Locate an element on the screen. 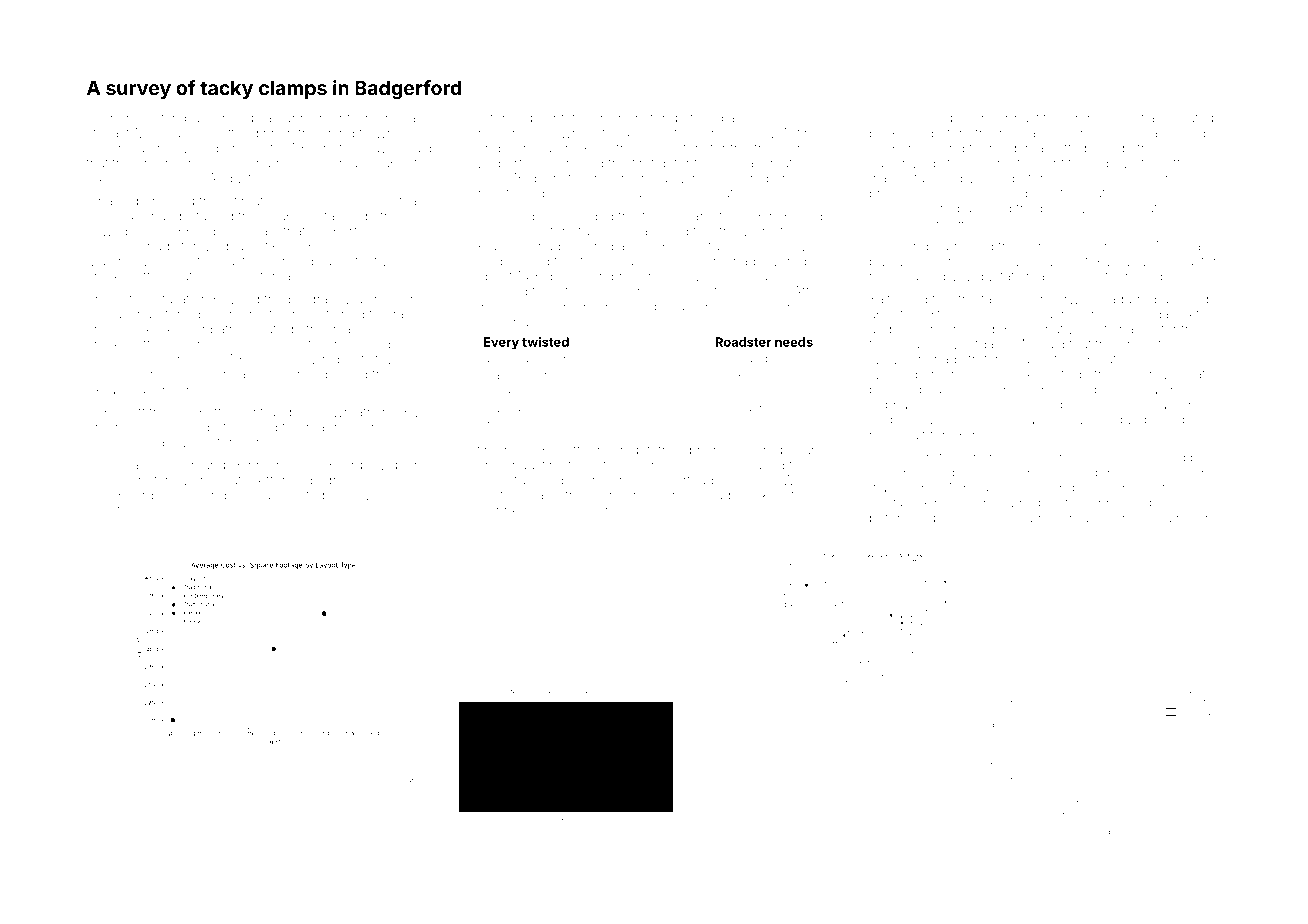  culled is located at coordinates (1167, 457).
